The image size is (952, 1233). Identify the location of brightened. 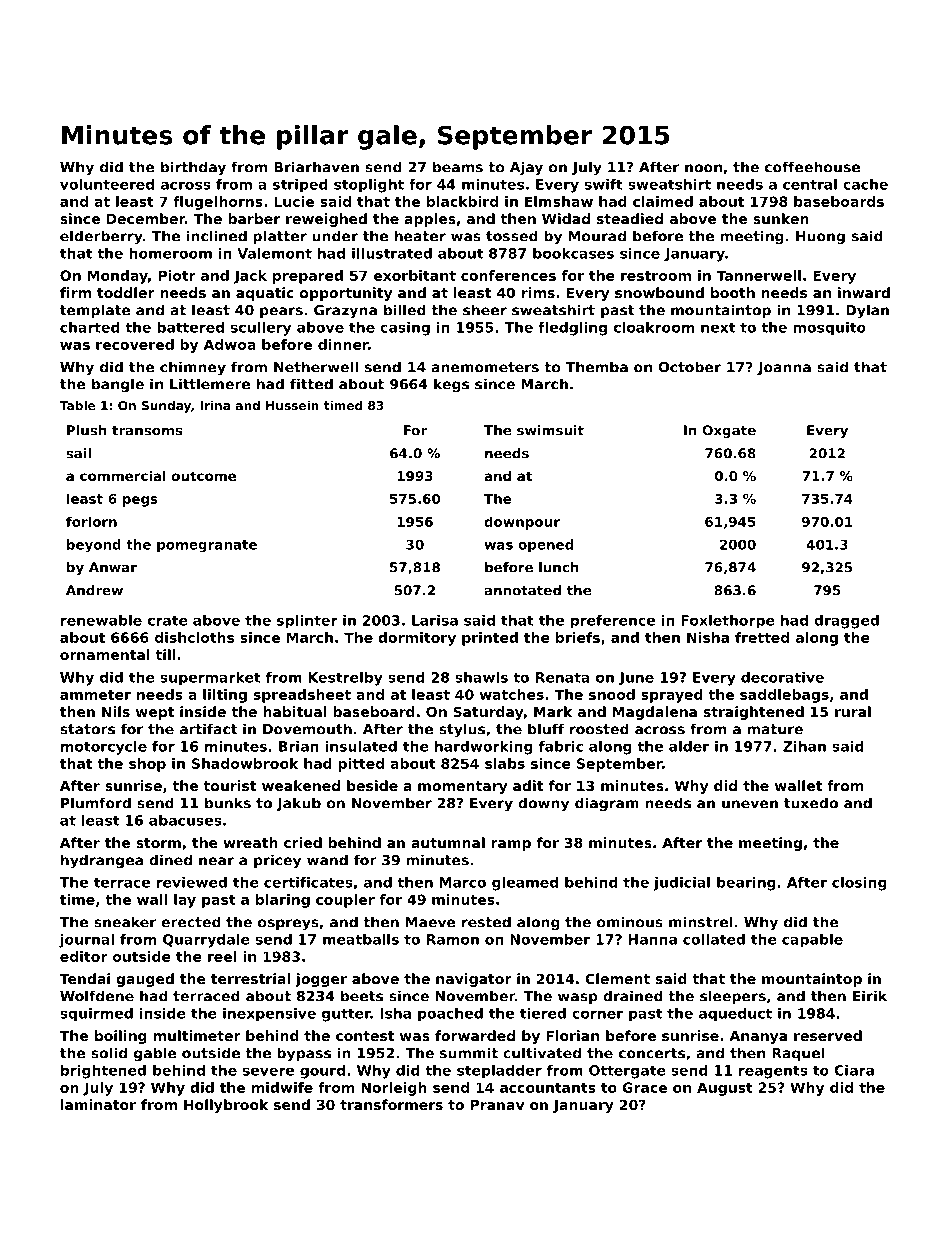
(103, 1072).
